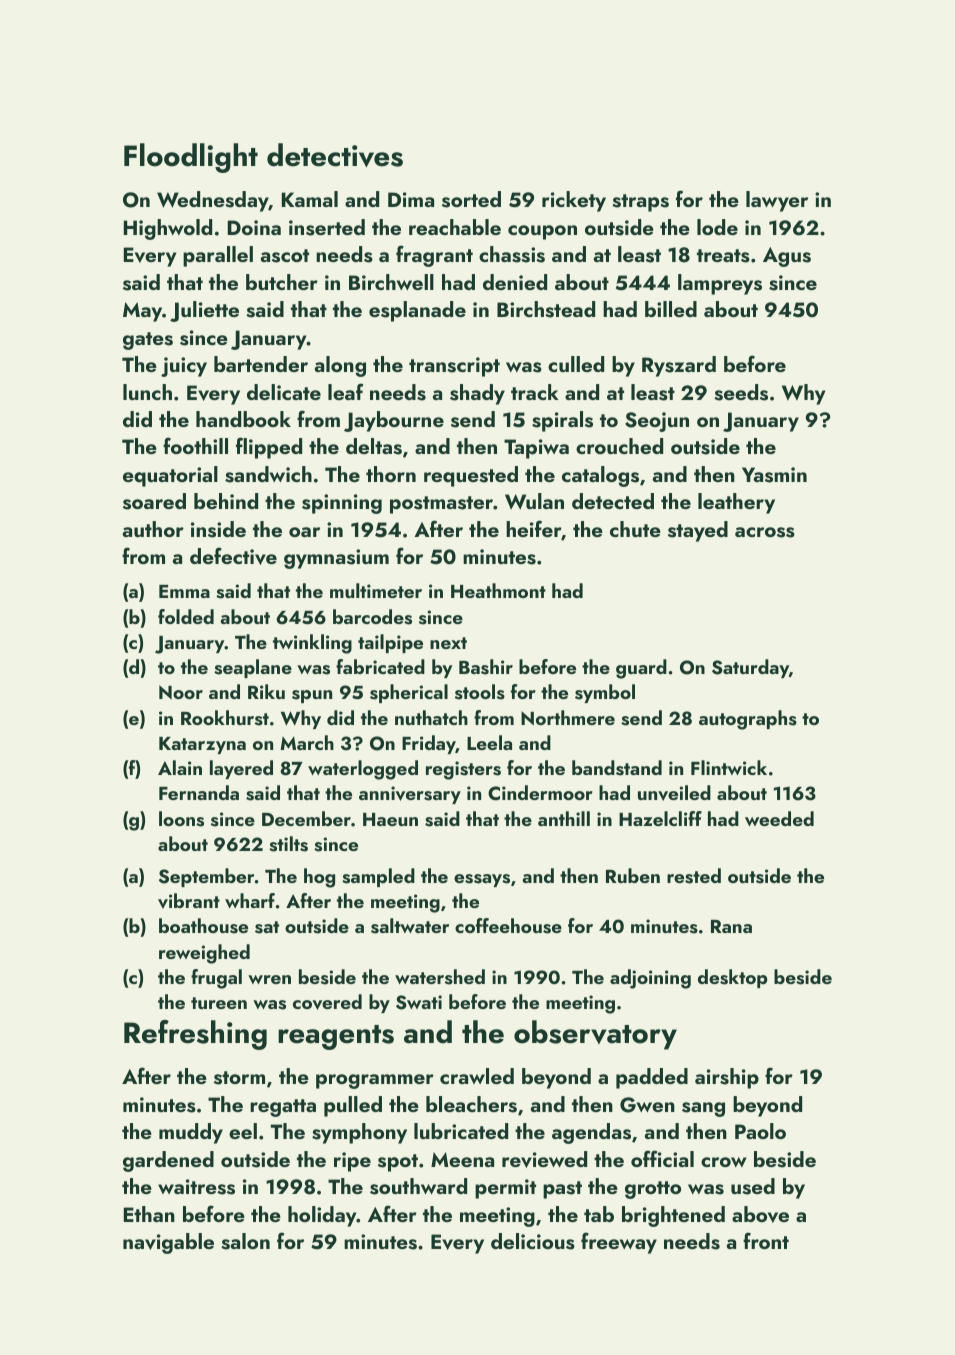 This screenshot has height=1355, width=955. I want to click on coffeehouse, so click(508, 926).
